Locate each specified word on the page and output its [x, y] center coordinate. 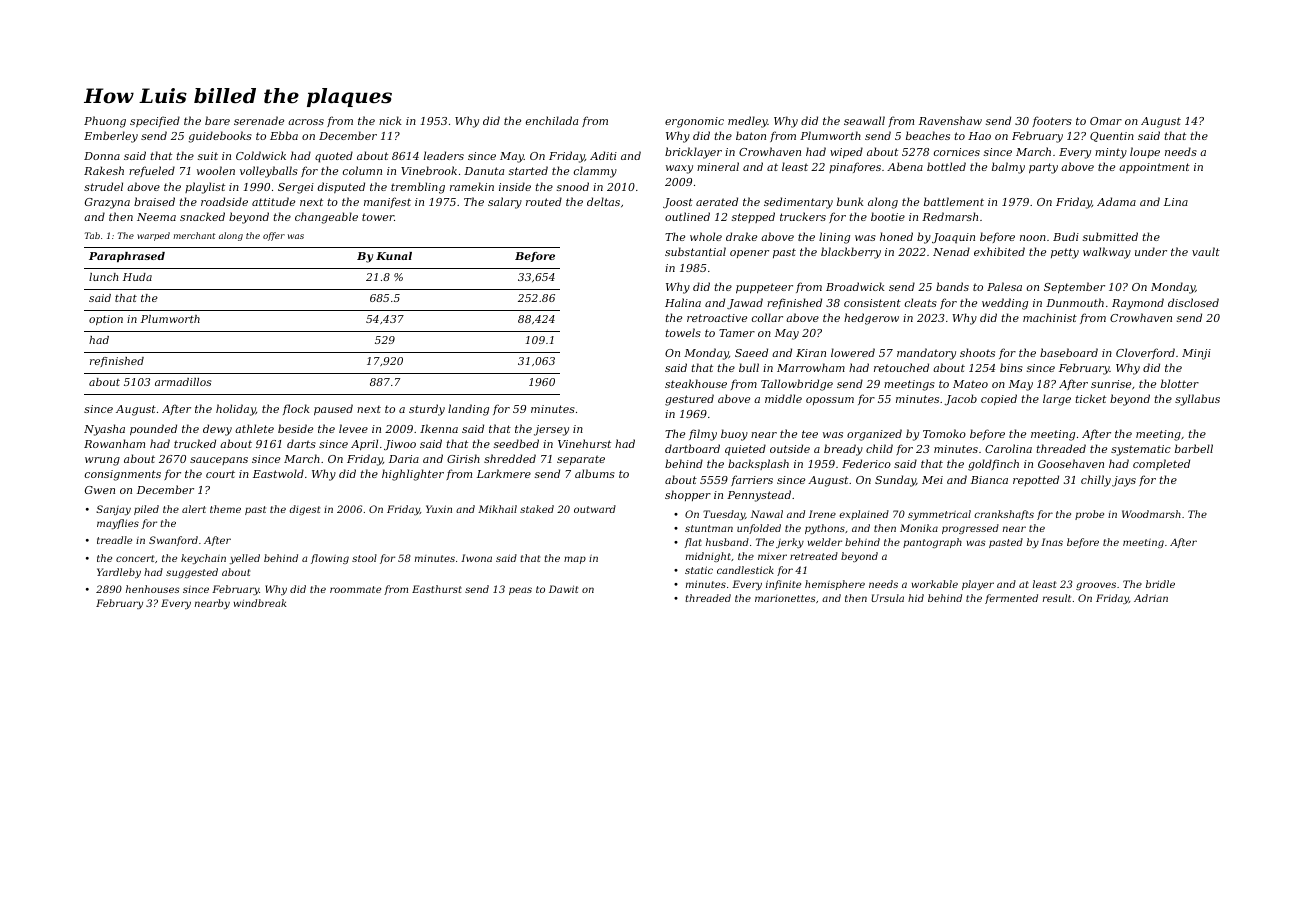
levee [353, 428]
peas [520, 591]
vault [1206, 251]
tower [378, 217]
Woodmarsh [1151, 514]
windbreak [260, 603]
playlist [205, 188]
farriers [752, 480]
